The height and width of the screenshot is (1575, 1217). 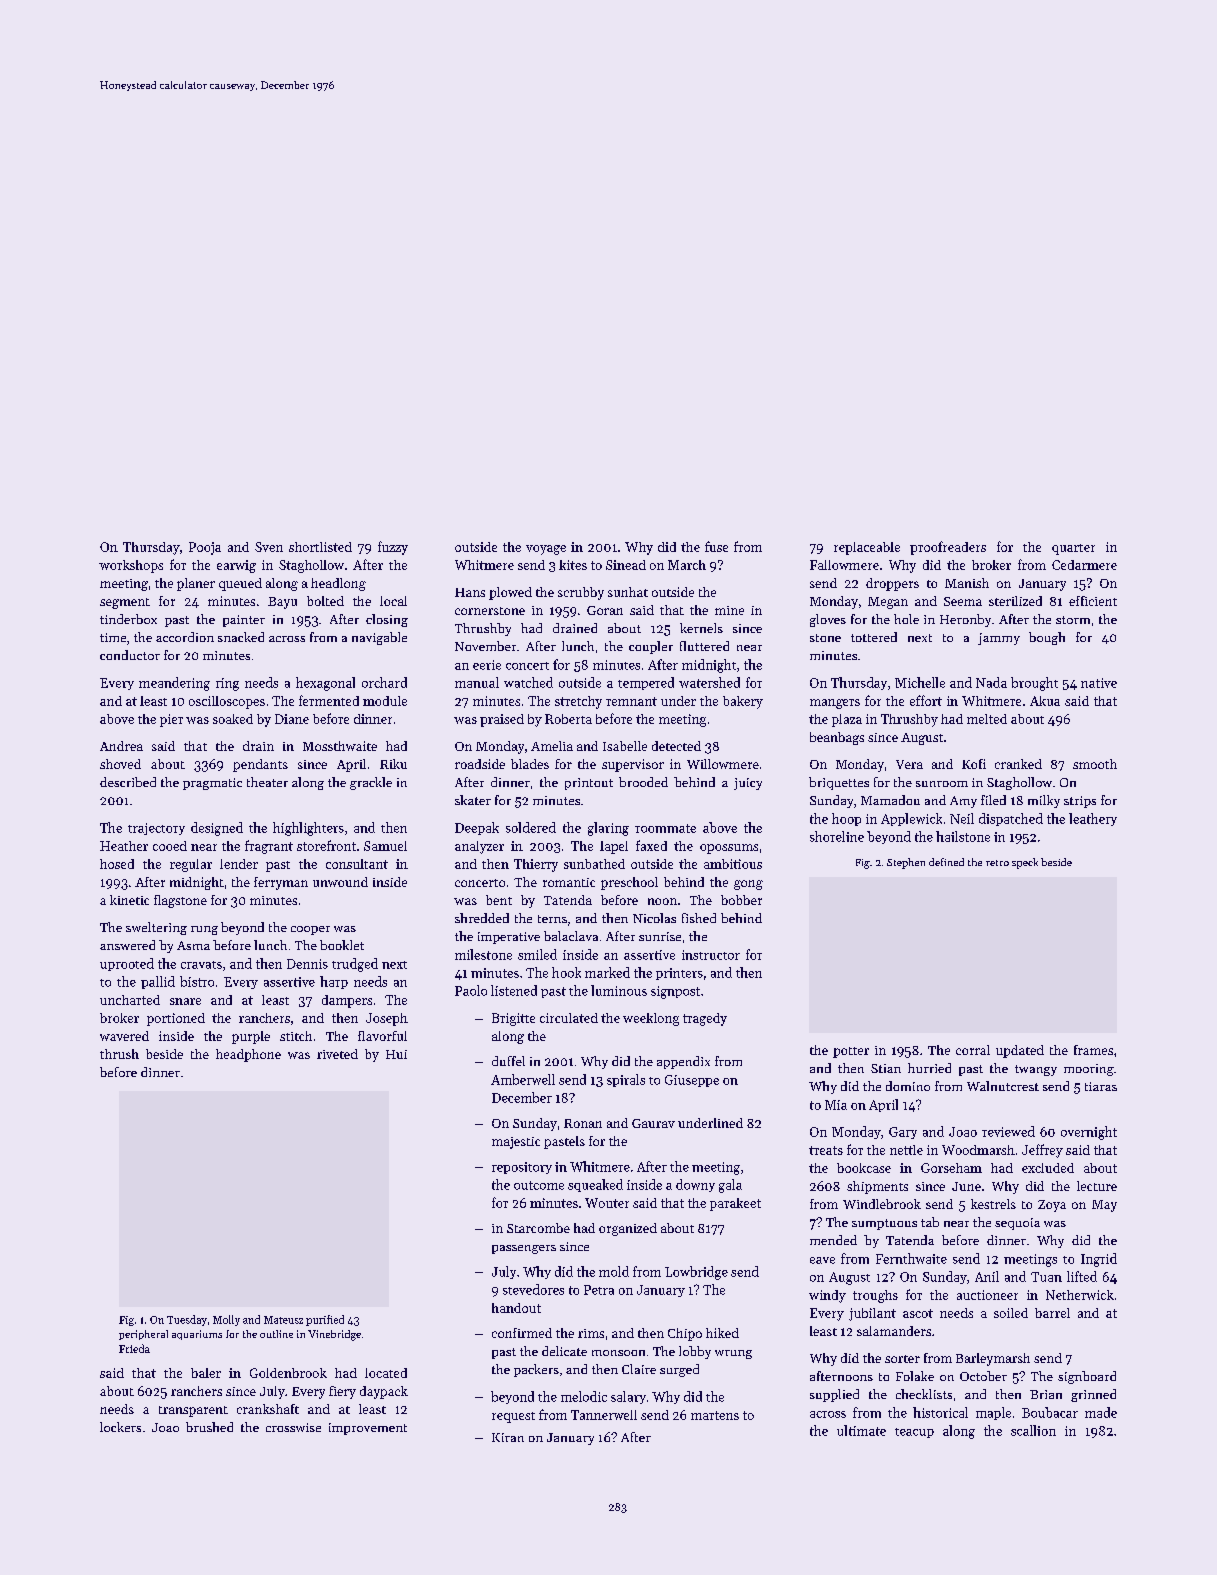 What do you see at coordinates (546, 550) in the screenshot?
I see `voyage` at bounding box center [546, 550].
